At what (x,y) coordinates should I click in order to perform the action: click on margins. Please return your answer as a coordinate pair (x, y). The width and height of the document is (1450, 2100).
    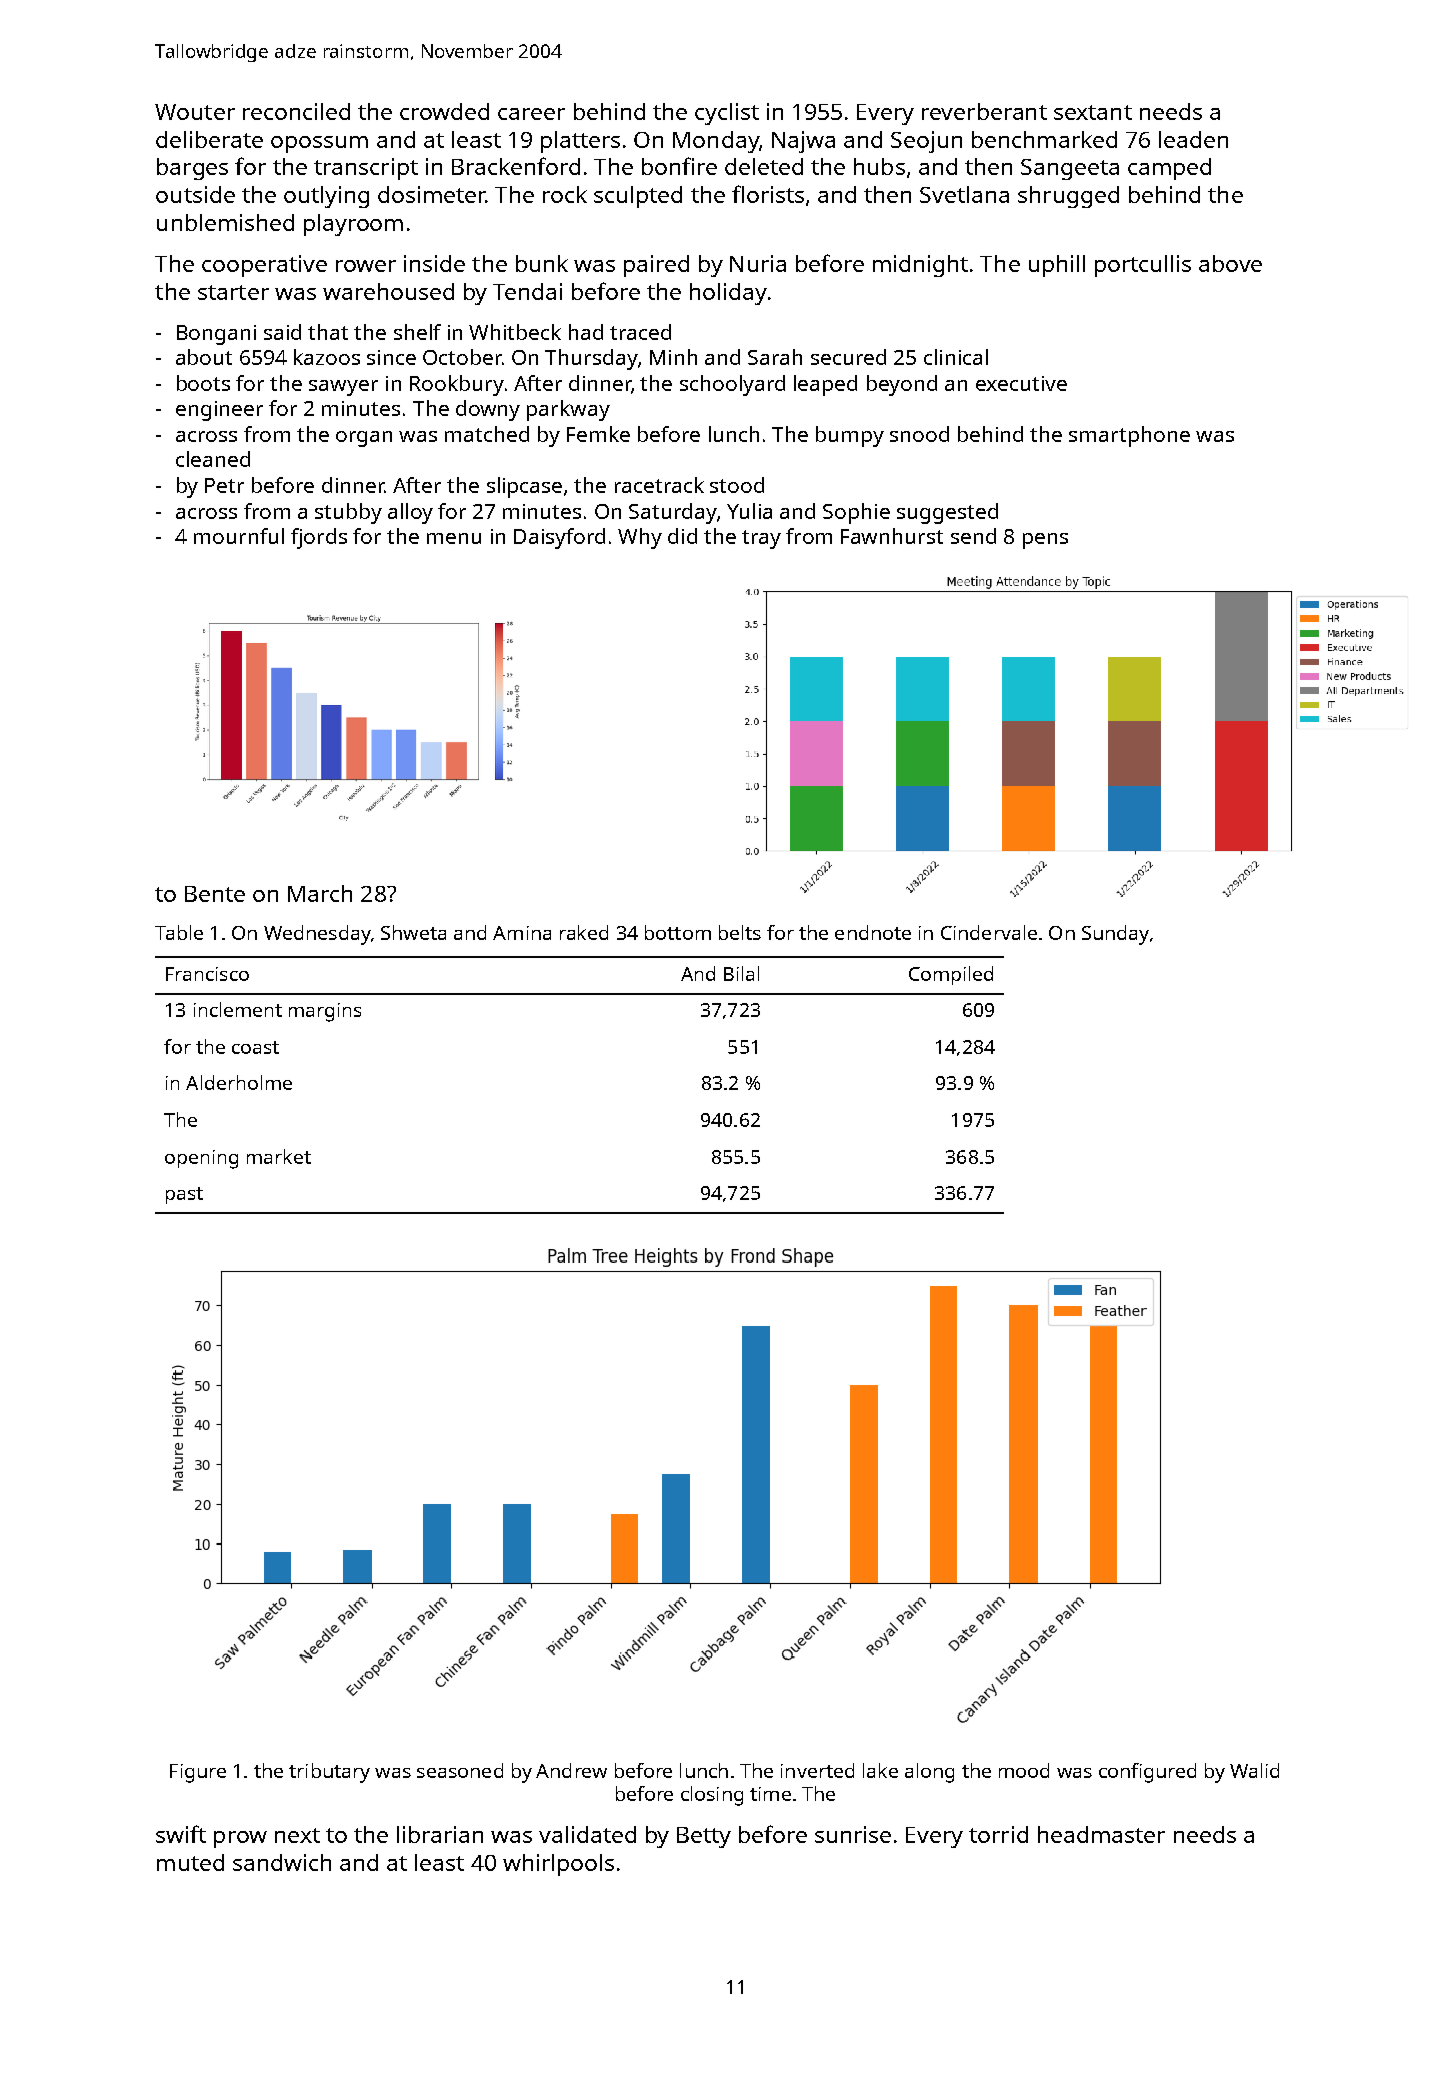
    Looking at the image, I should click on (325, 1012).
